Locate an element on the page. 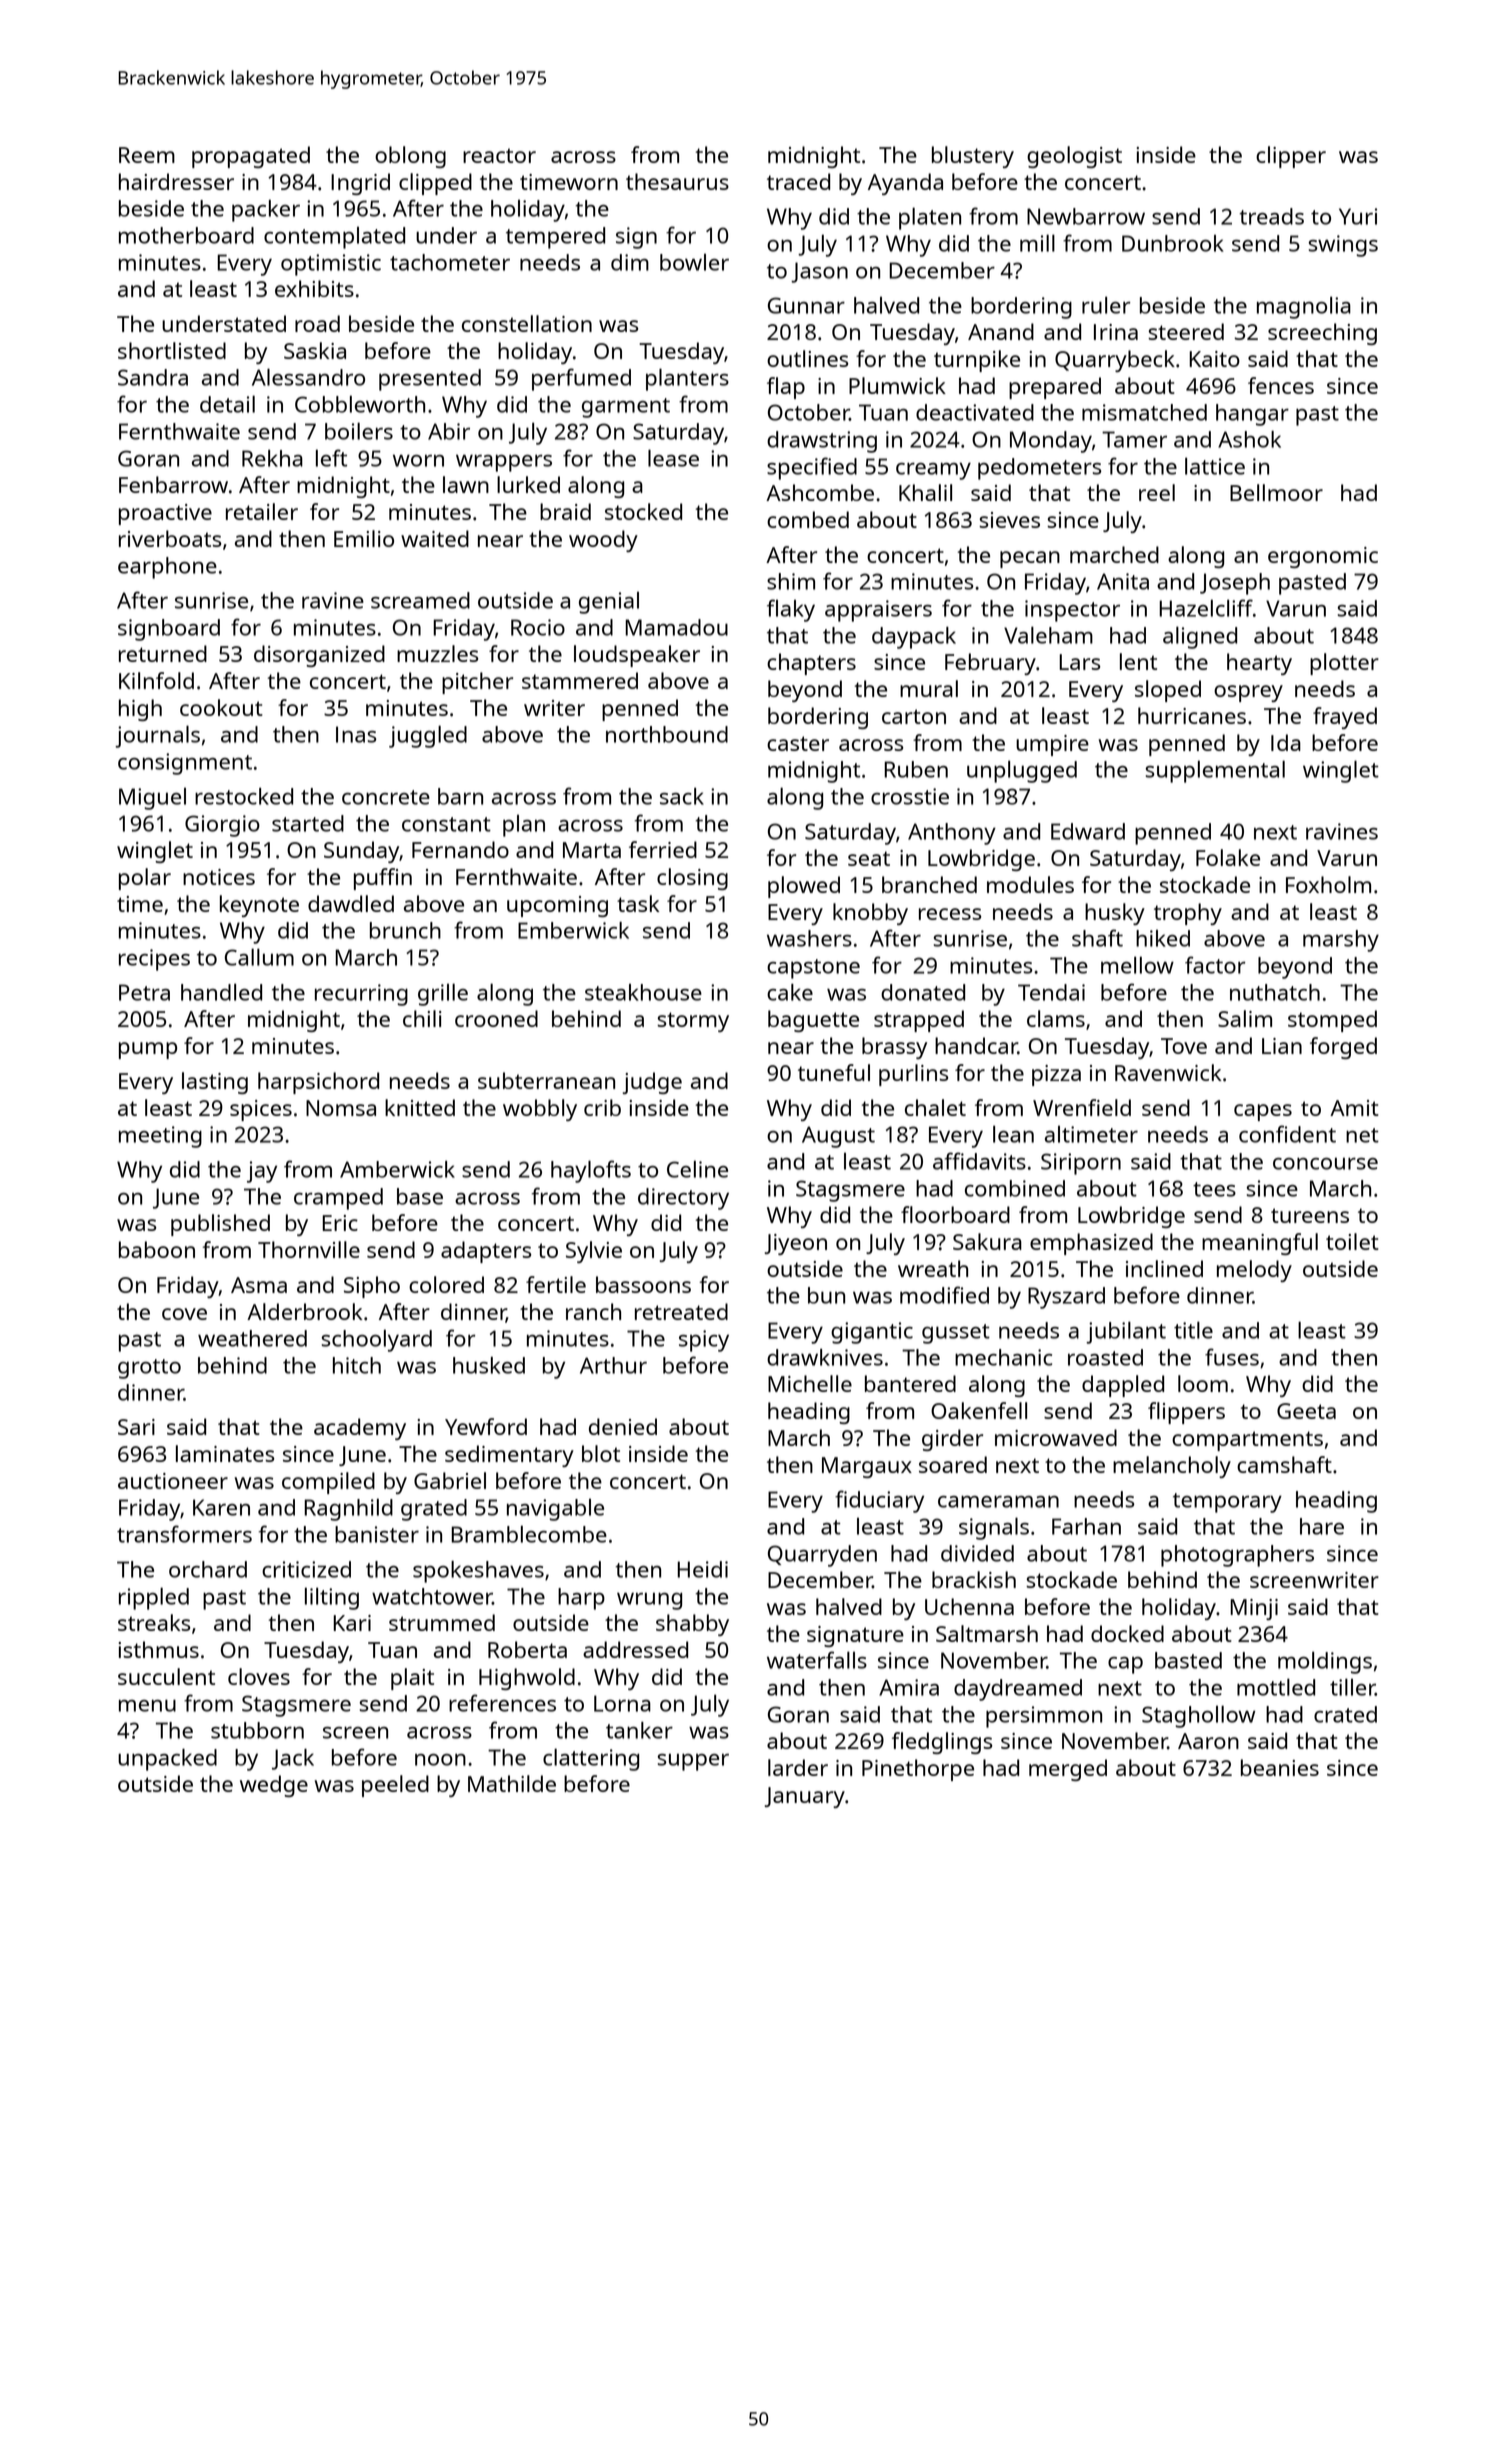 This page has height=2464, width=1496. packer is located at coordinates (266, 211).
